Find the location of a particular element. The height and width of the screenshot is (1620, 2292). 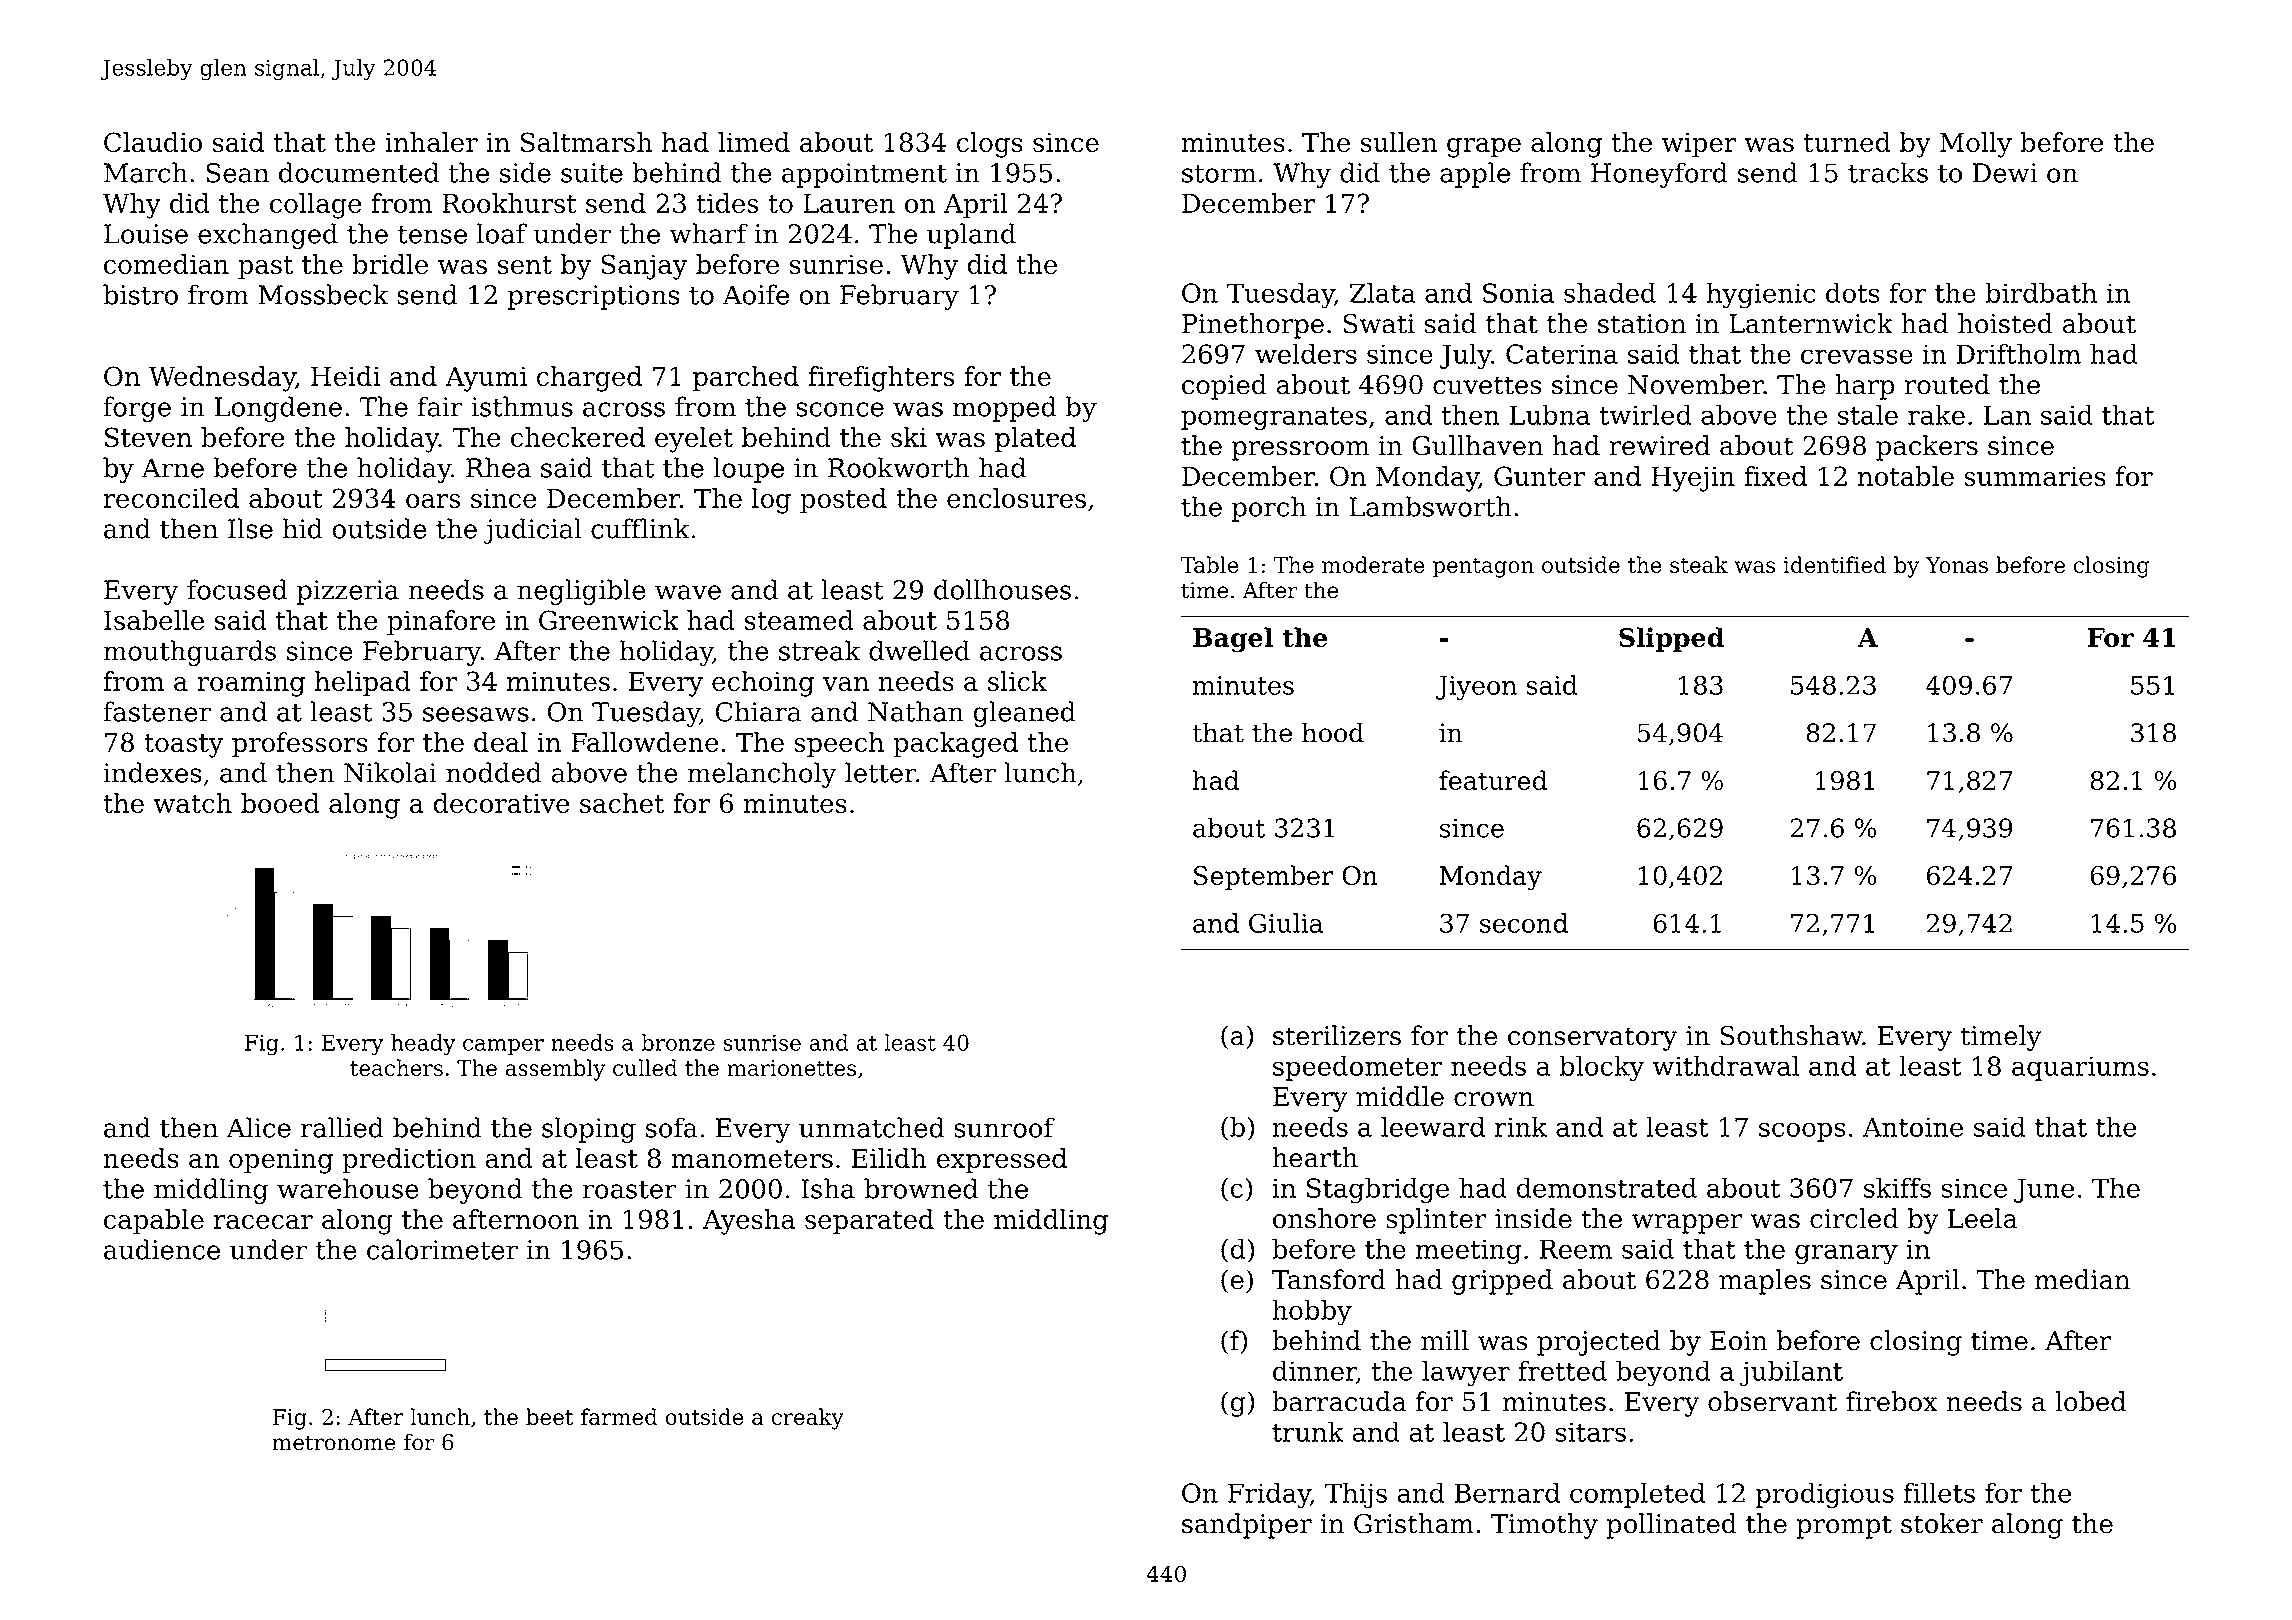

farmed is located at coordinates (619, 1416).
